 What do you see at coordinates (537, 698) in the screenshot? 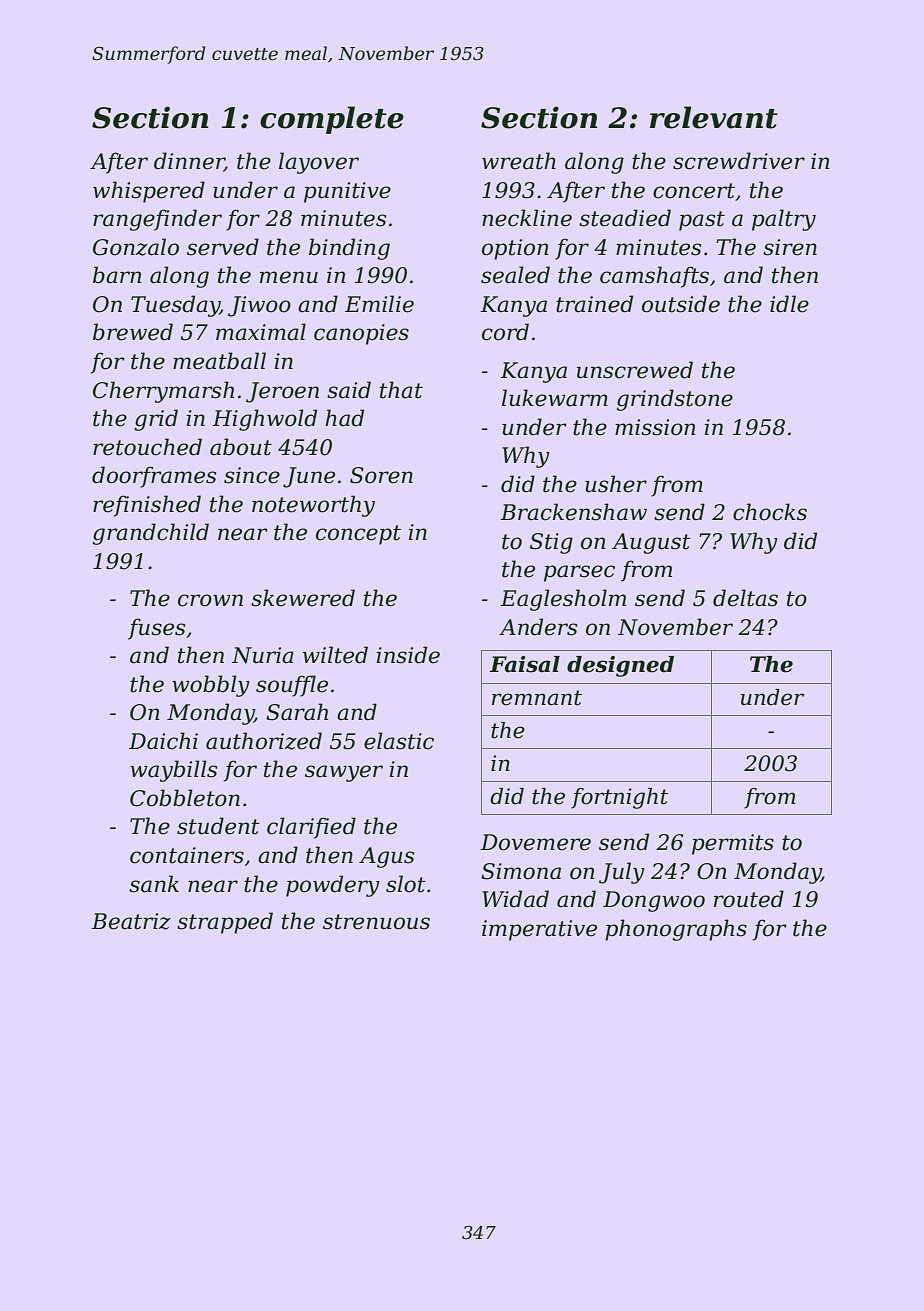
I see `remnant` at bounding box center [537, 698].
